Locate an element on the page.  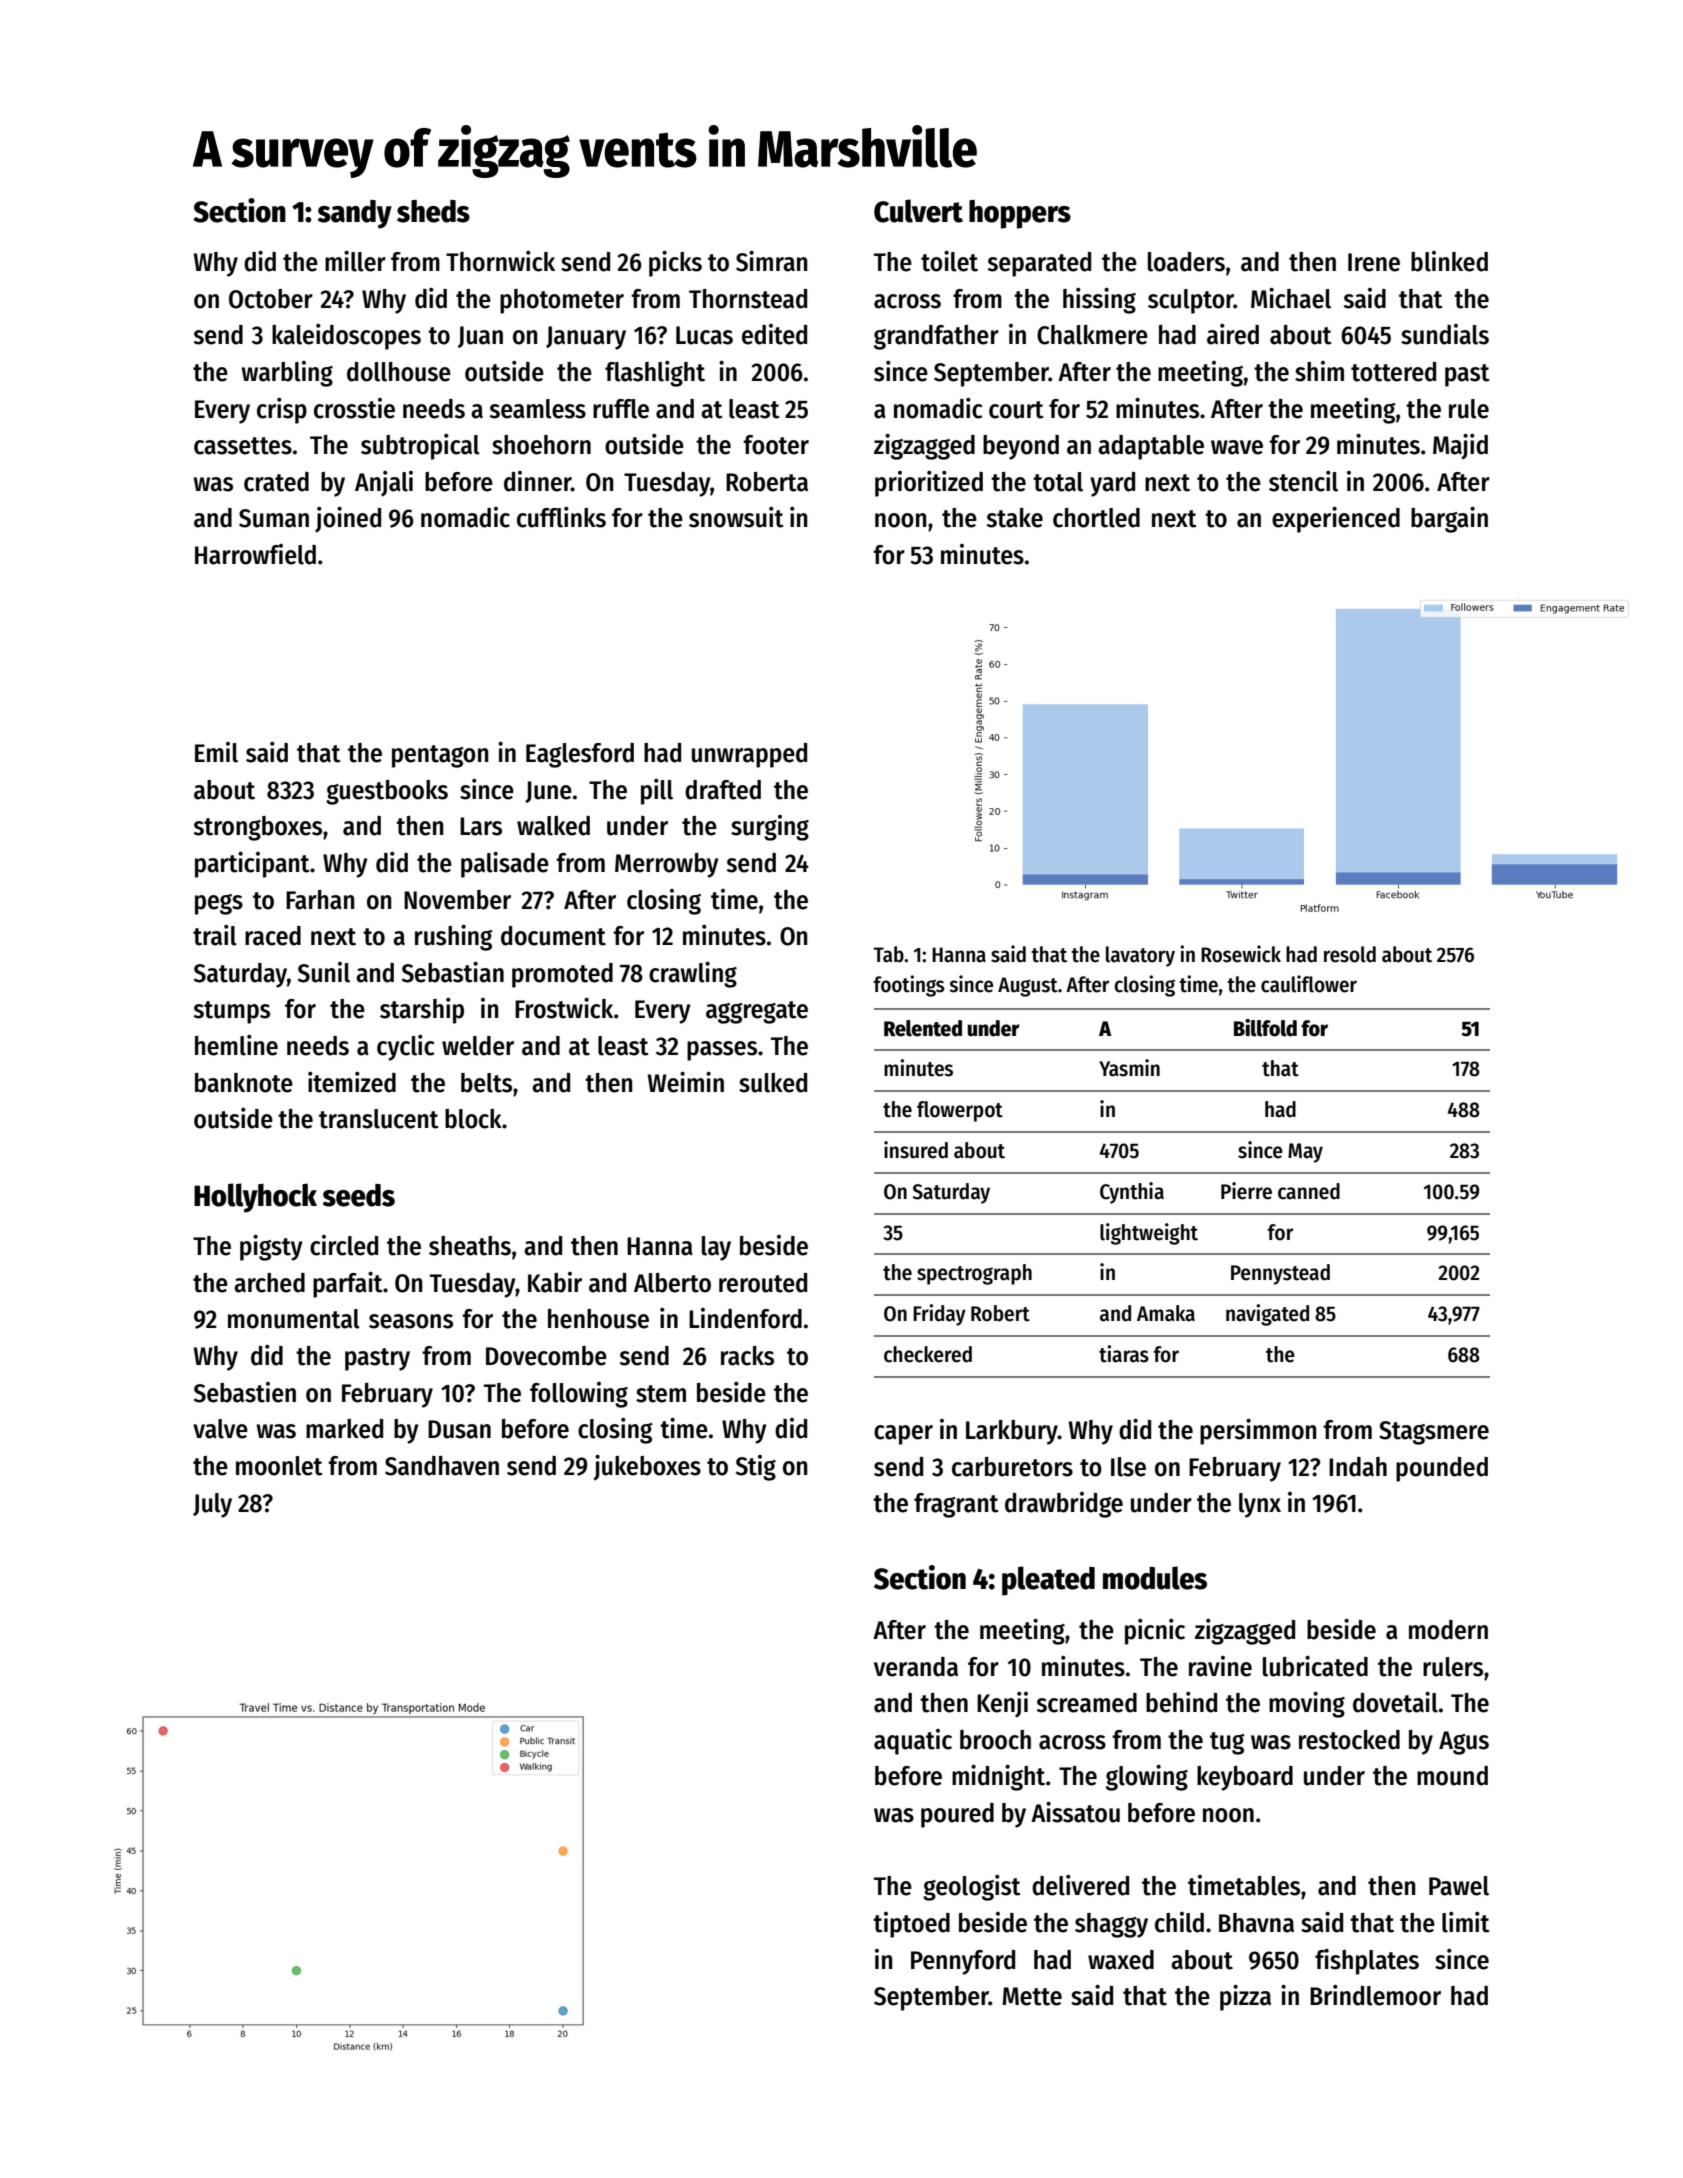
pentagon is located at coordinates (440, 756).
